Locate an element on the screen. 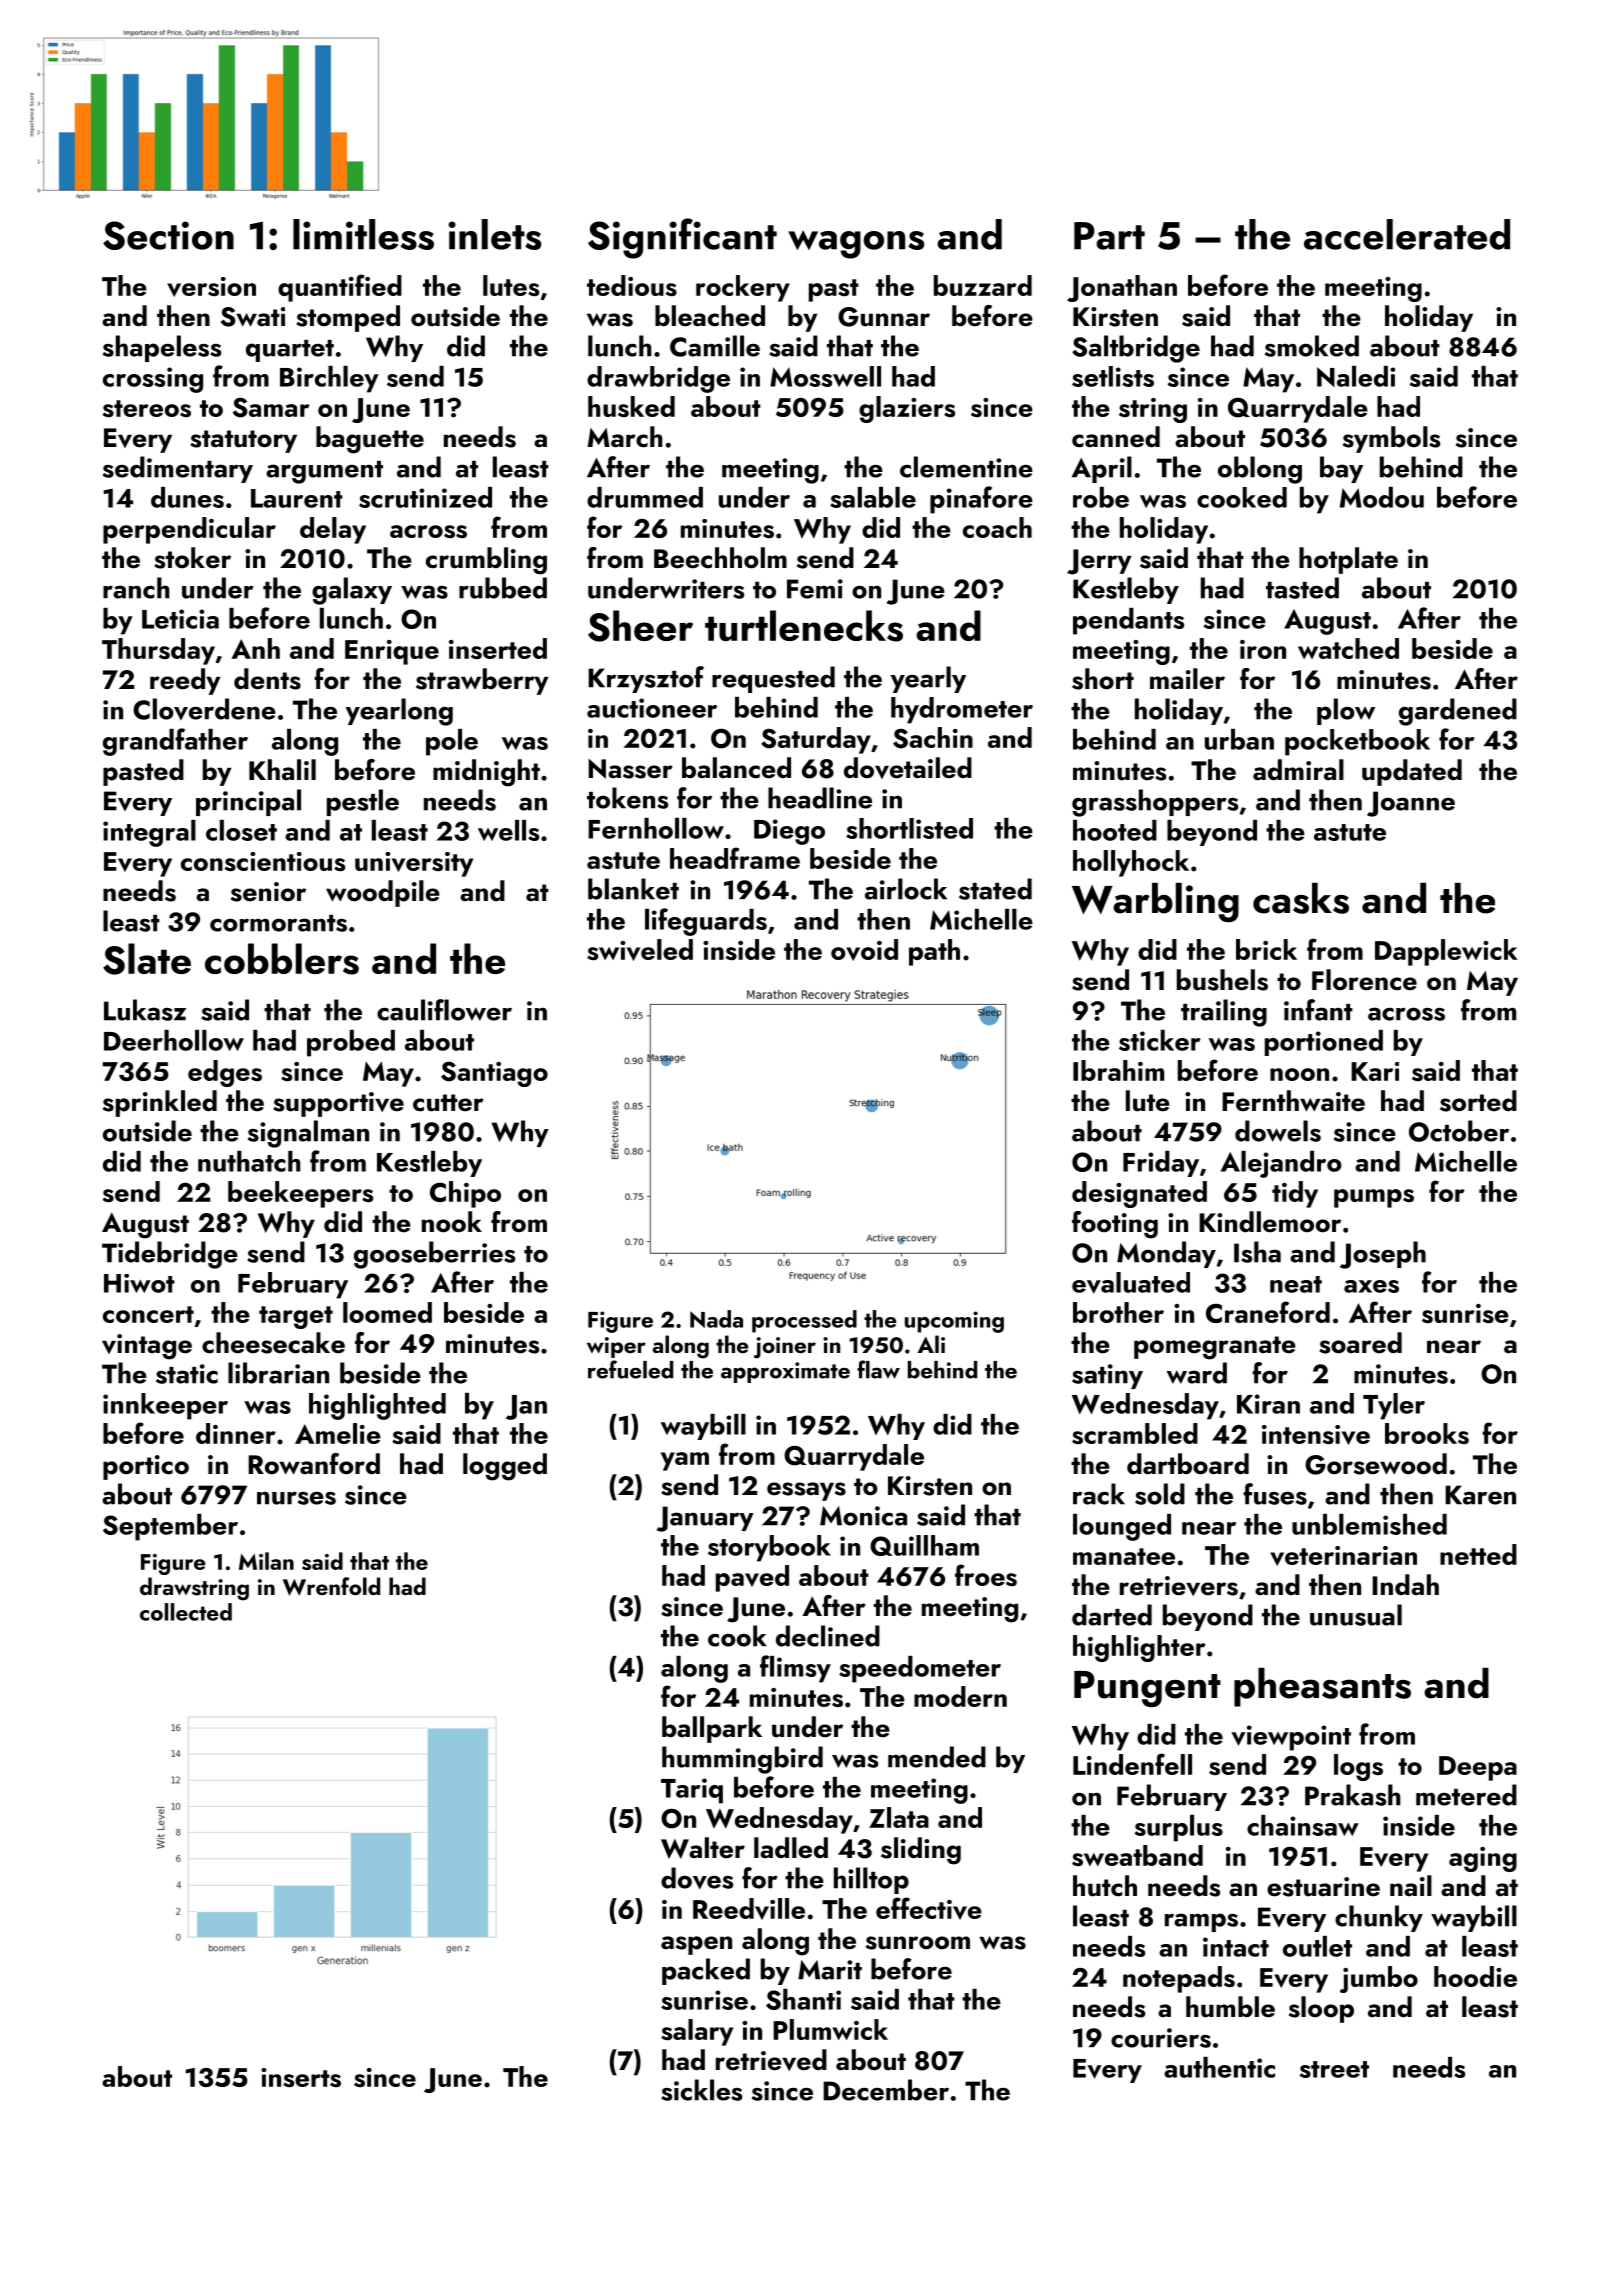  street is located at coordinates (1334, 2069).
